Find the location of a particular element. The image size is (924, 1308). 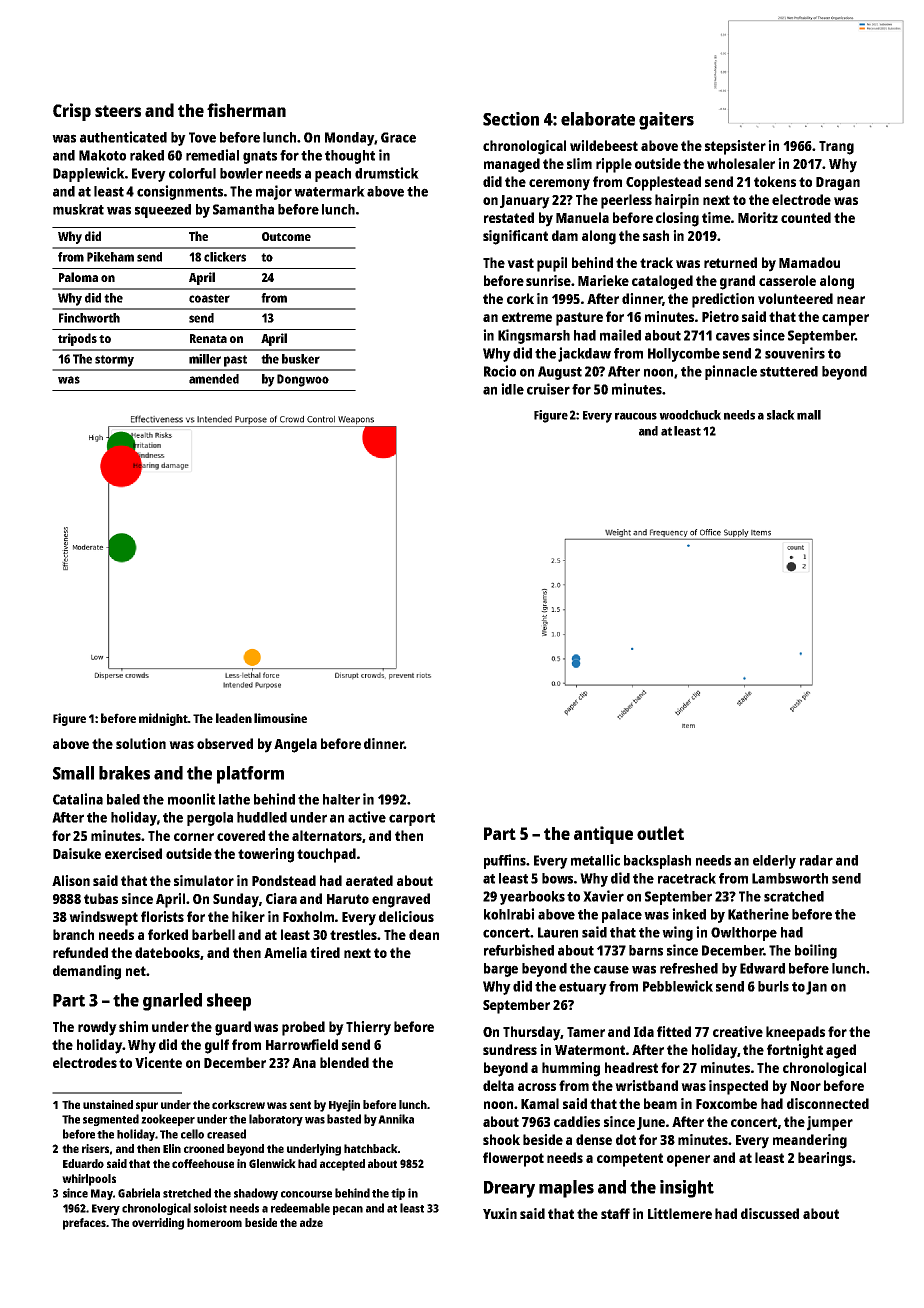

baled is located at coordinates (123, 799).
